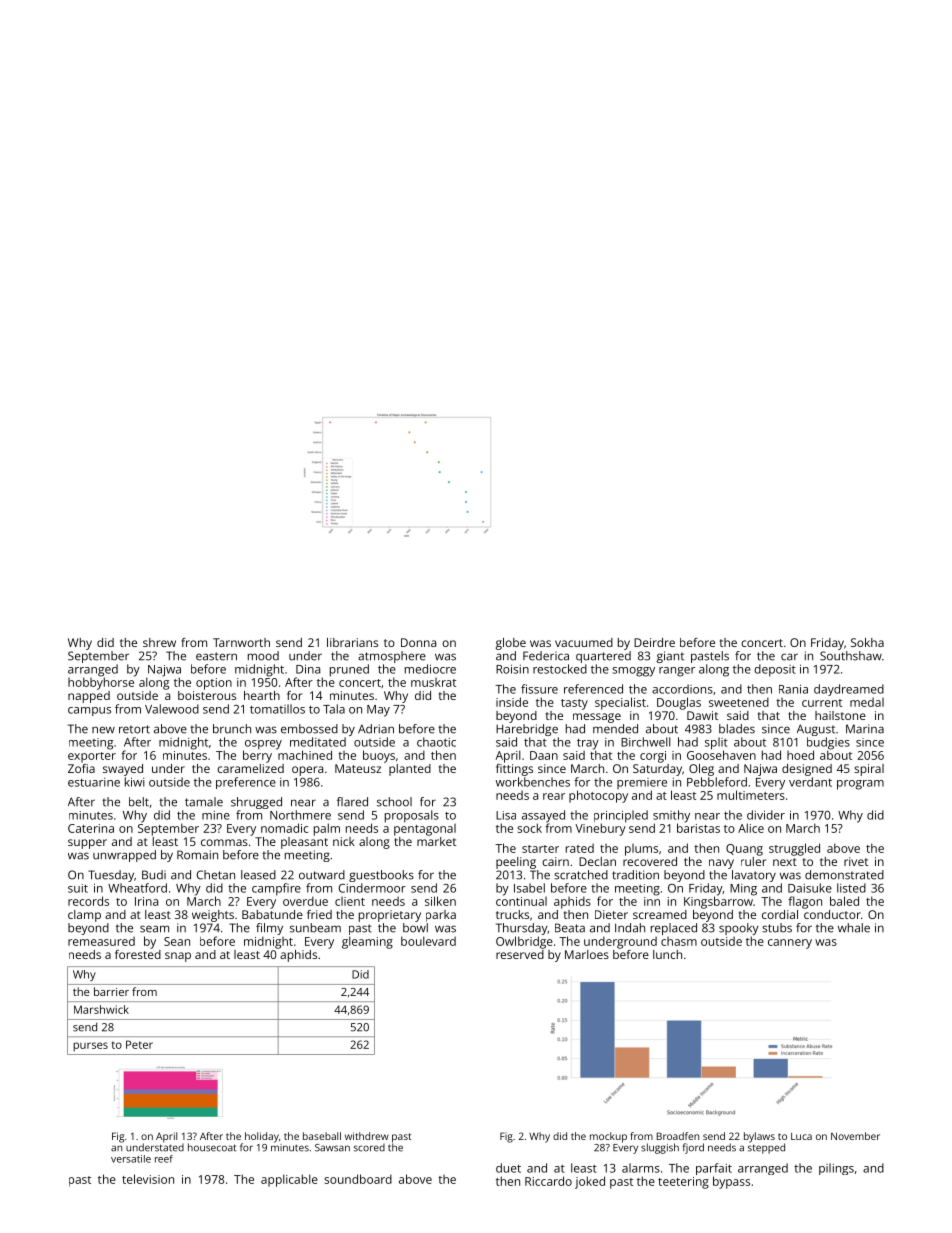  What do you see at coordinates (415, 928) in the screenshot?
I see `bowl` at bounding box center [415, 928].
